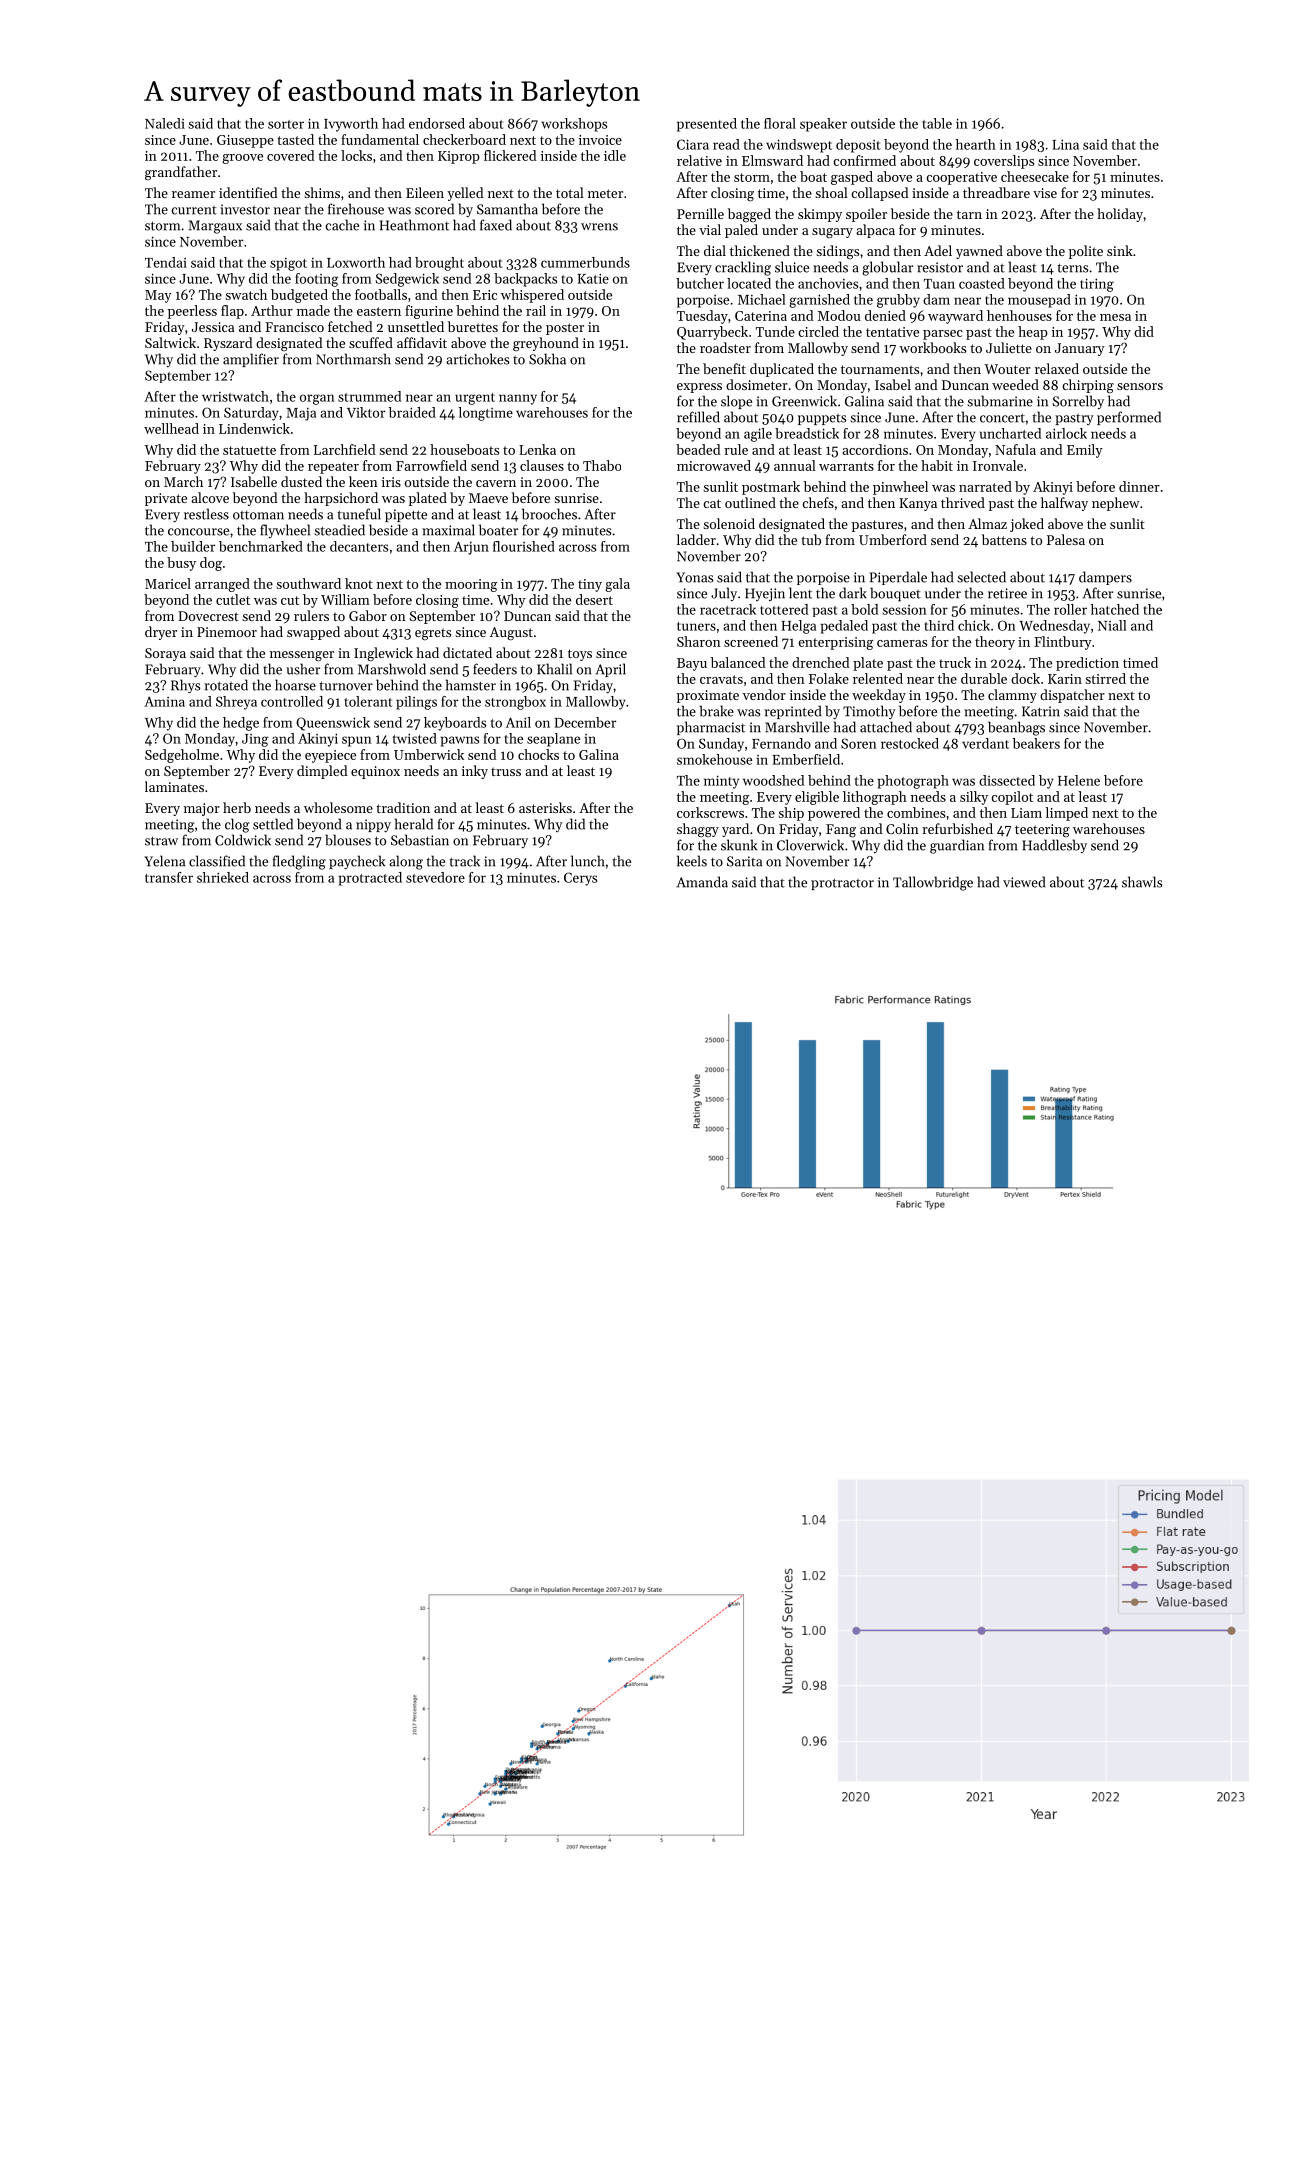 This image has height=2158, width=1310. Describe the element at coordinates (537, 449) in the image. I see `Lenka` at that location.
